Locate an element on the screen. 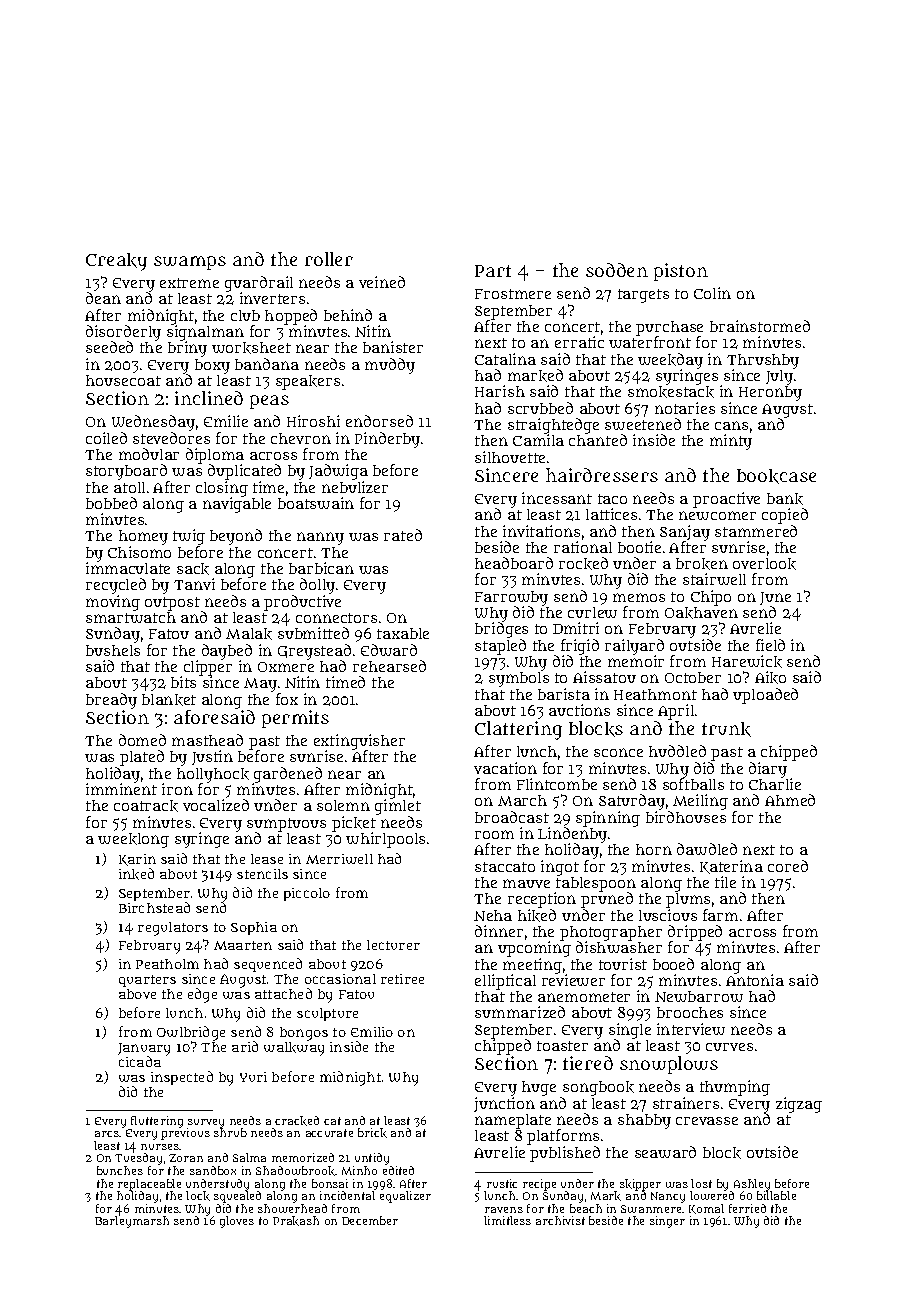  trunk is located at coordinates (726, 729).
